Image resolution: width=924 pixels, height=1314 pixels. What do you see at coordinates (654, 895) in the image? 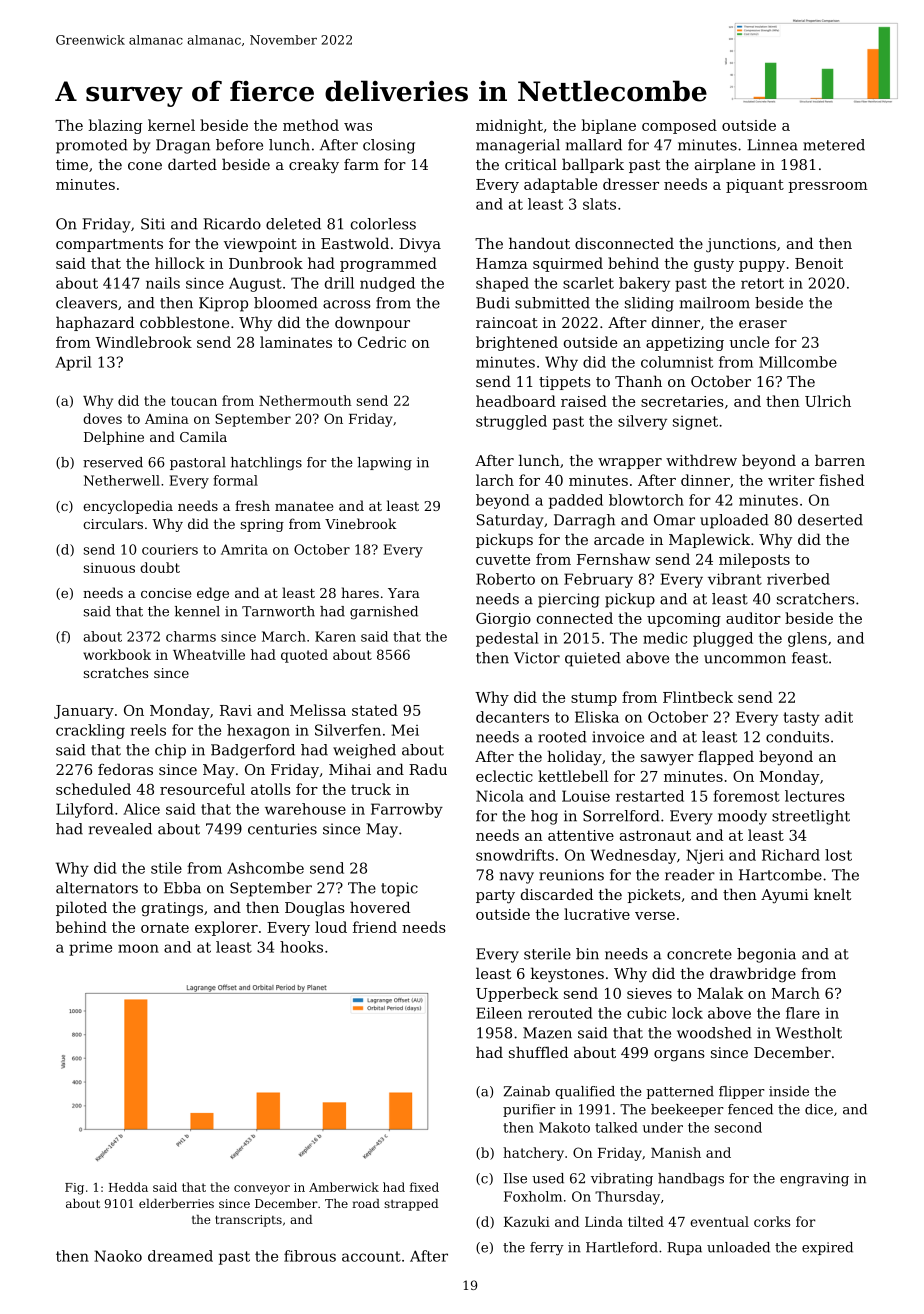
I see `pickets` at bounding box center [654, 895].
